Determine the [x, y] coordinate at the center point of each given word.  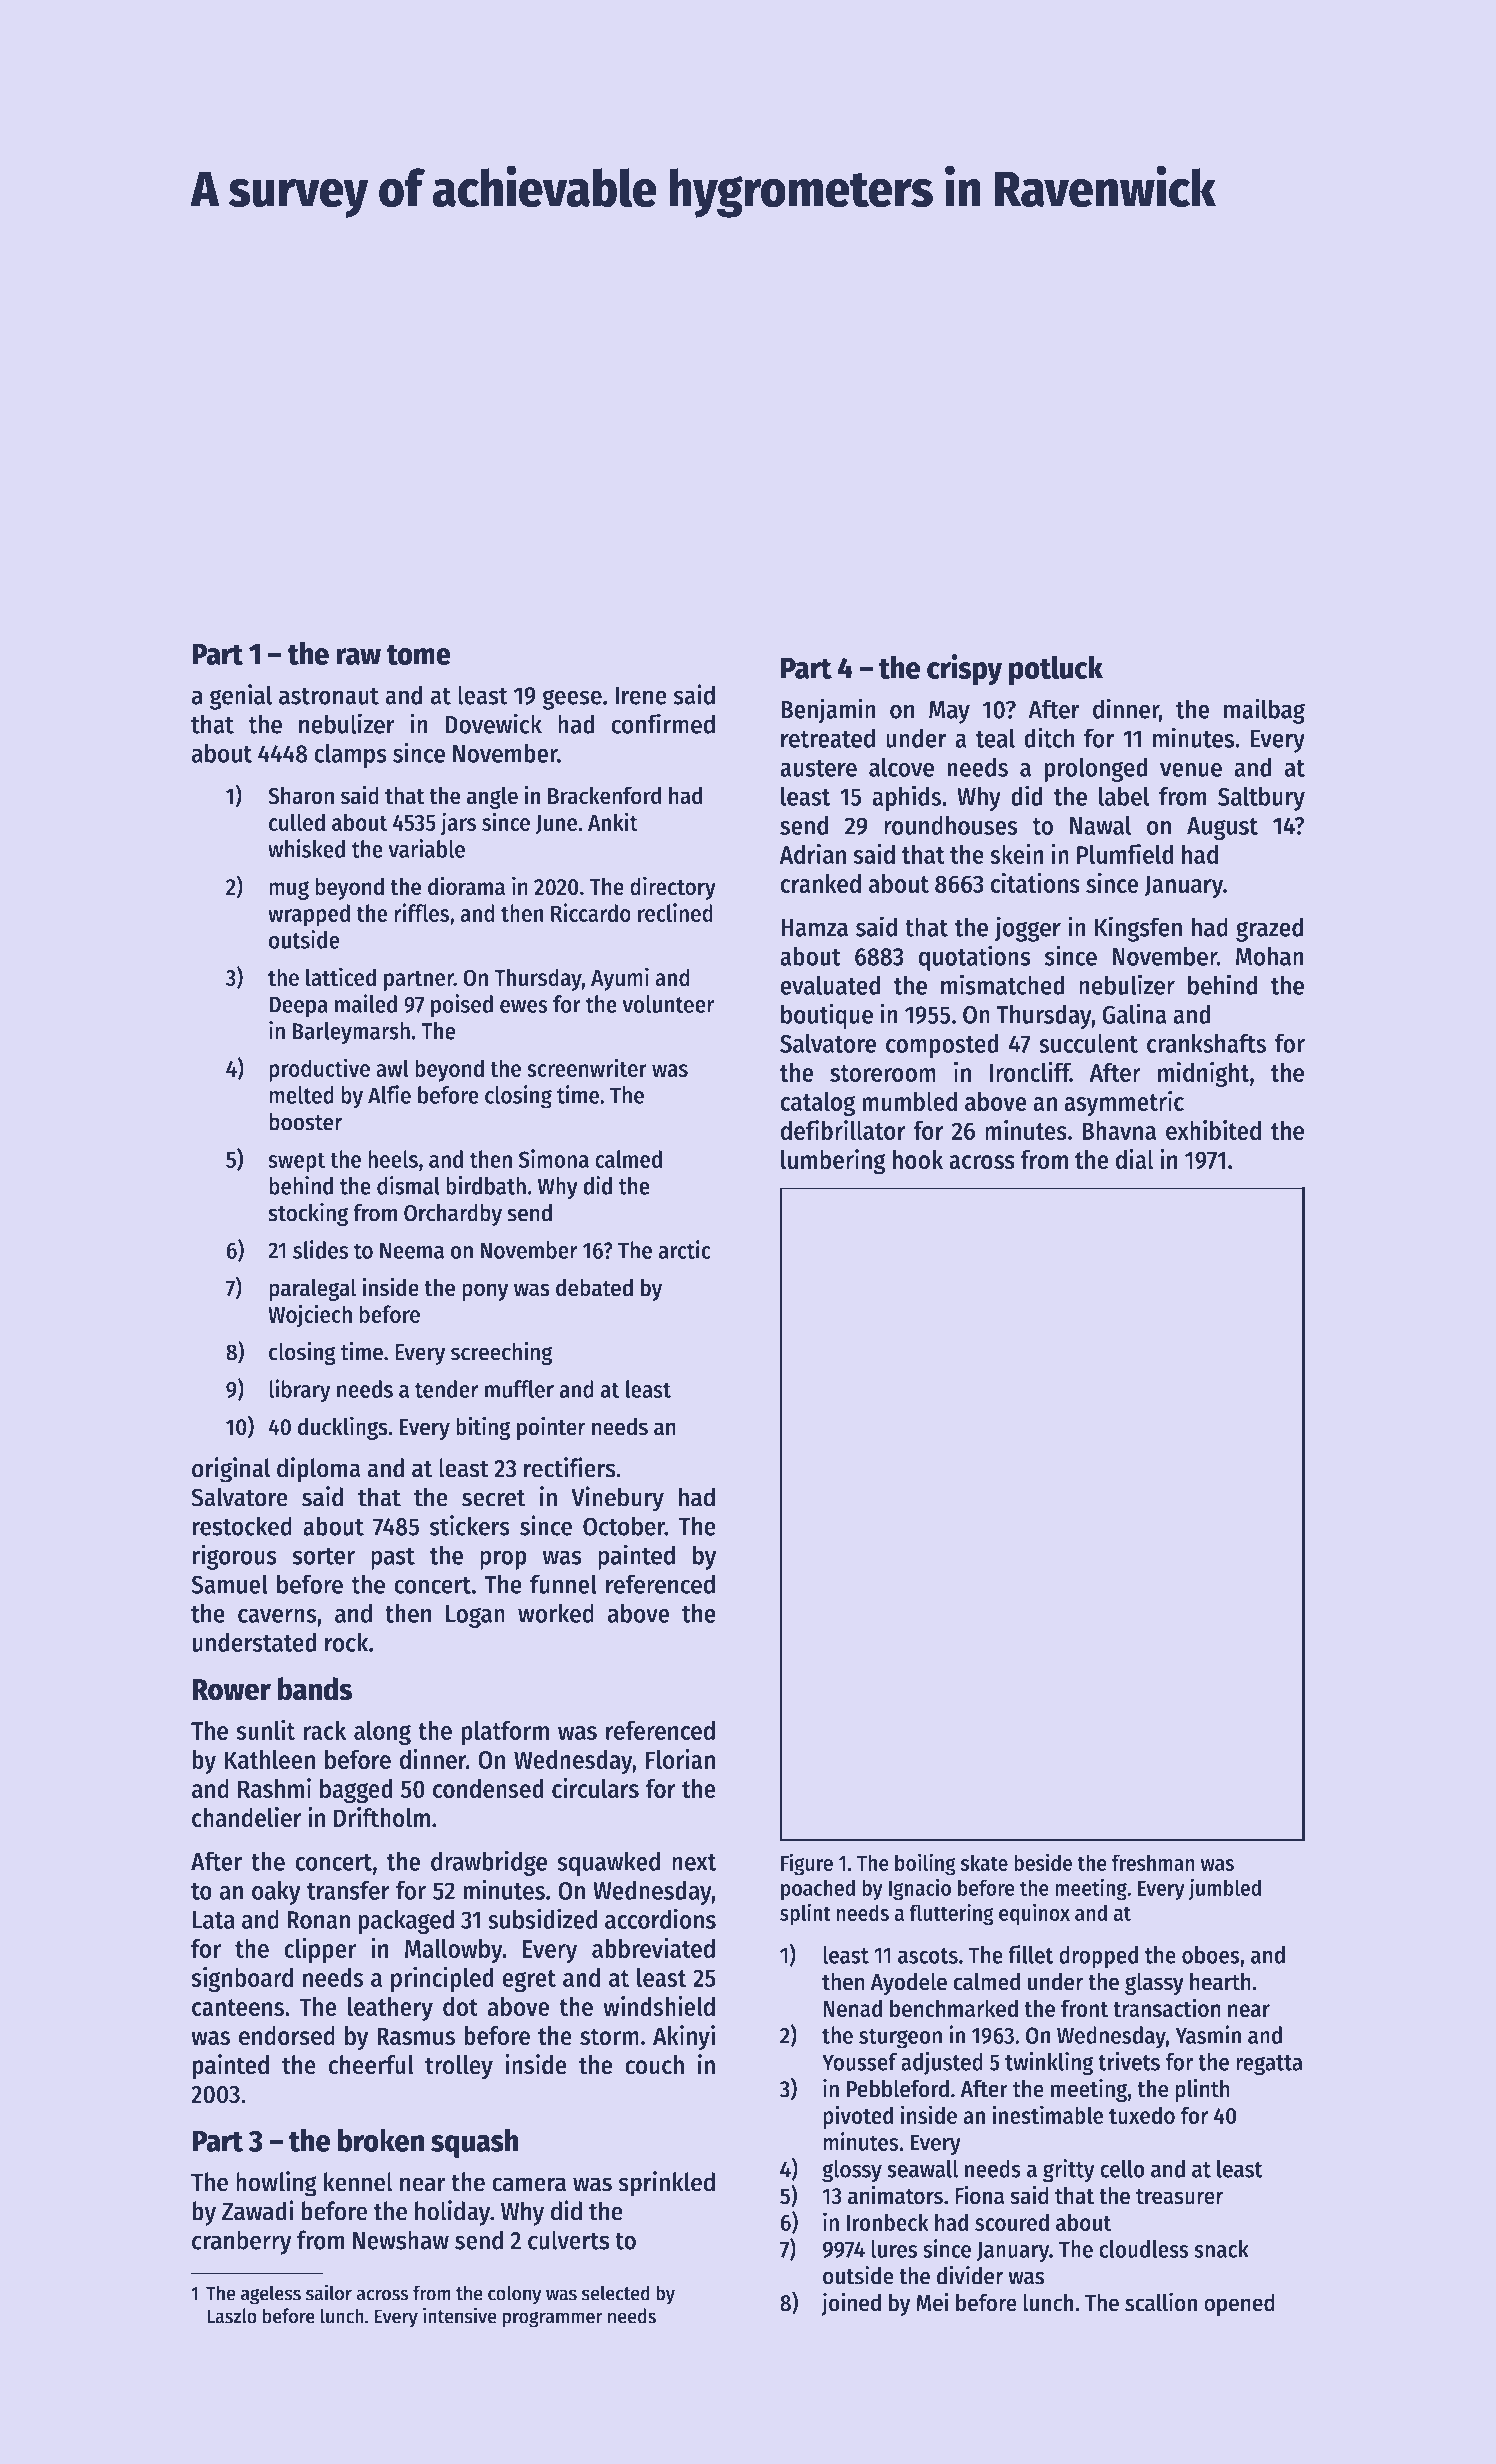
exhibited [1213, 1130]
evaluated [830, 985]
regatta [1269, 2065]
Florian [680, 1759]
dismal [408, 1185]
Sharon [301, 795]
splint [805, 1914]
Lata [214, 1920]
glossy [852, 2171]
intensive [459, 2315]
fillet [1031, 1954]
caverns [277, 1616]
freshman [1153, 1862]
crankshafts [1206, 1043]
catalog [818, 1104]
